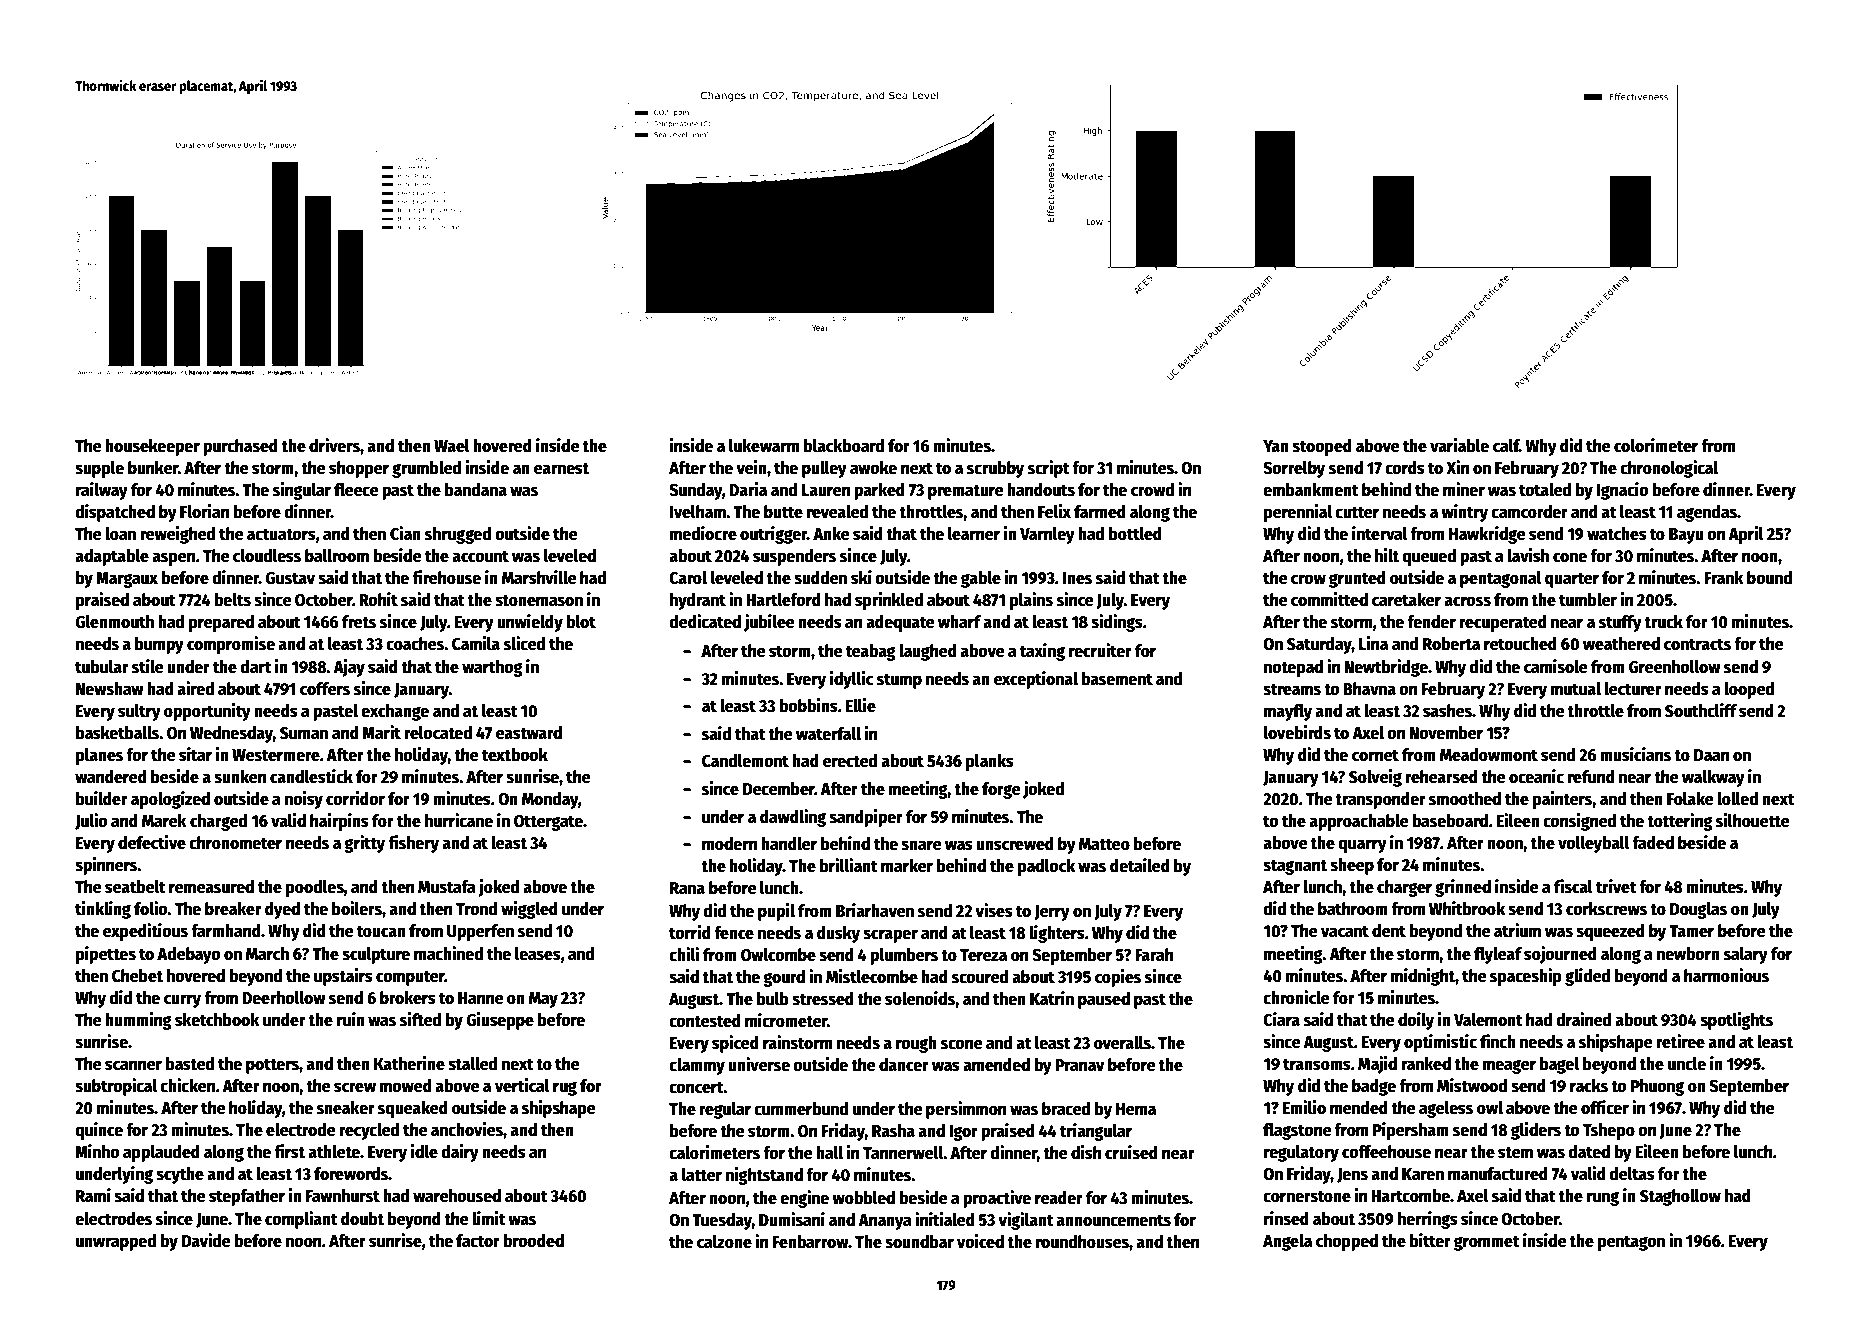 The width and height of the page is (1873, 1325). Describe the element at coordinates (899, 681) in the page. I see `stump` at that location.
